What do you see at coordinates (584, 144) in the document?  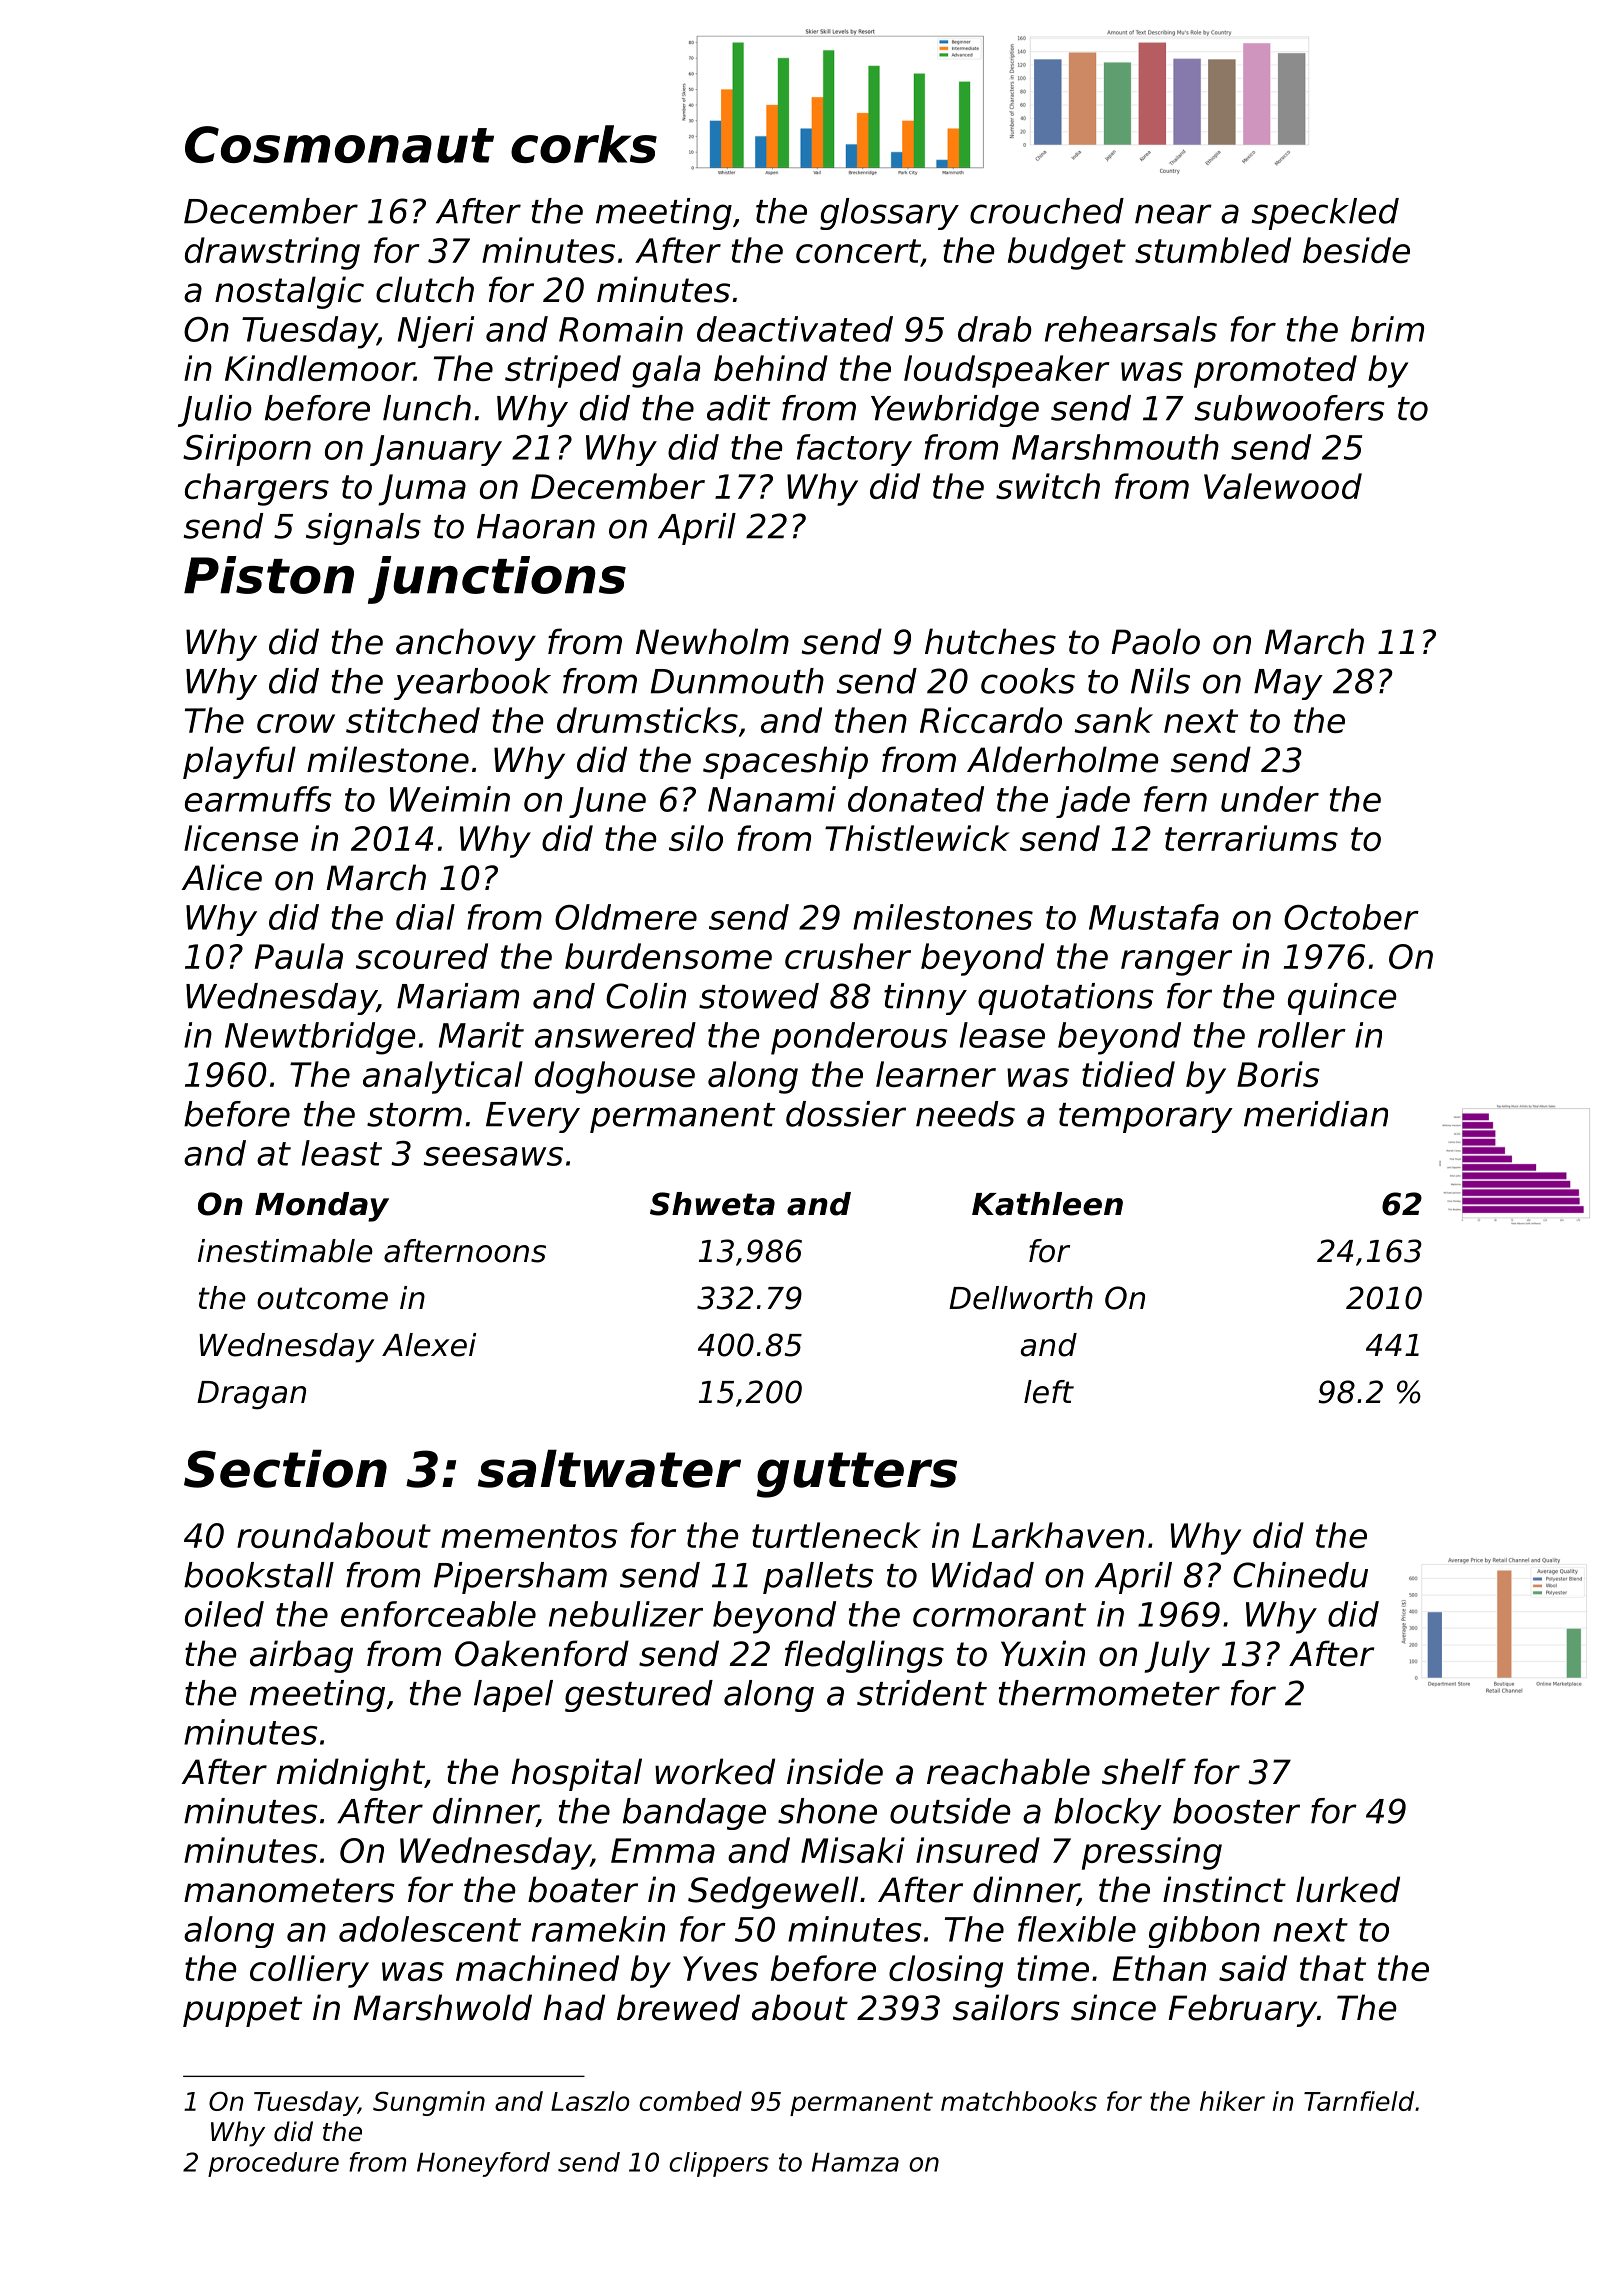 I see `corks` at bounding box center [584, 144].
